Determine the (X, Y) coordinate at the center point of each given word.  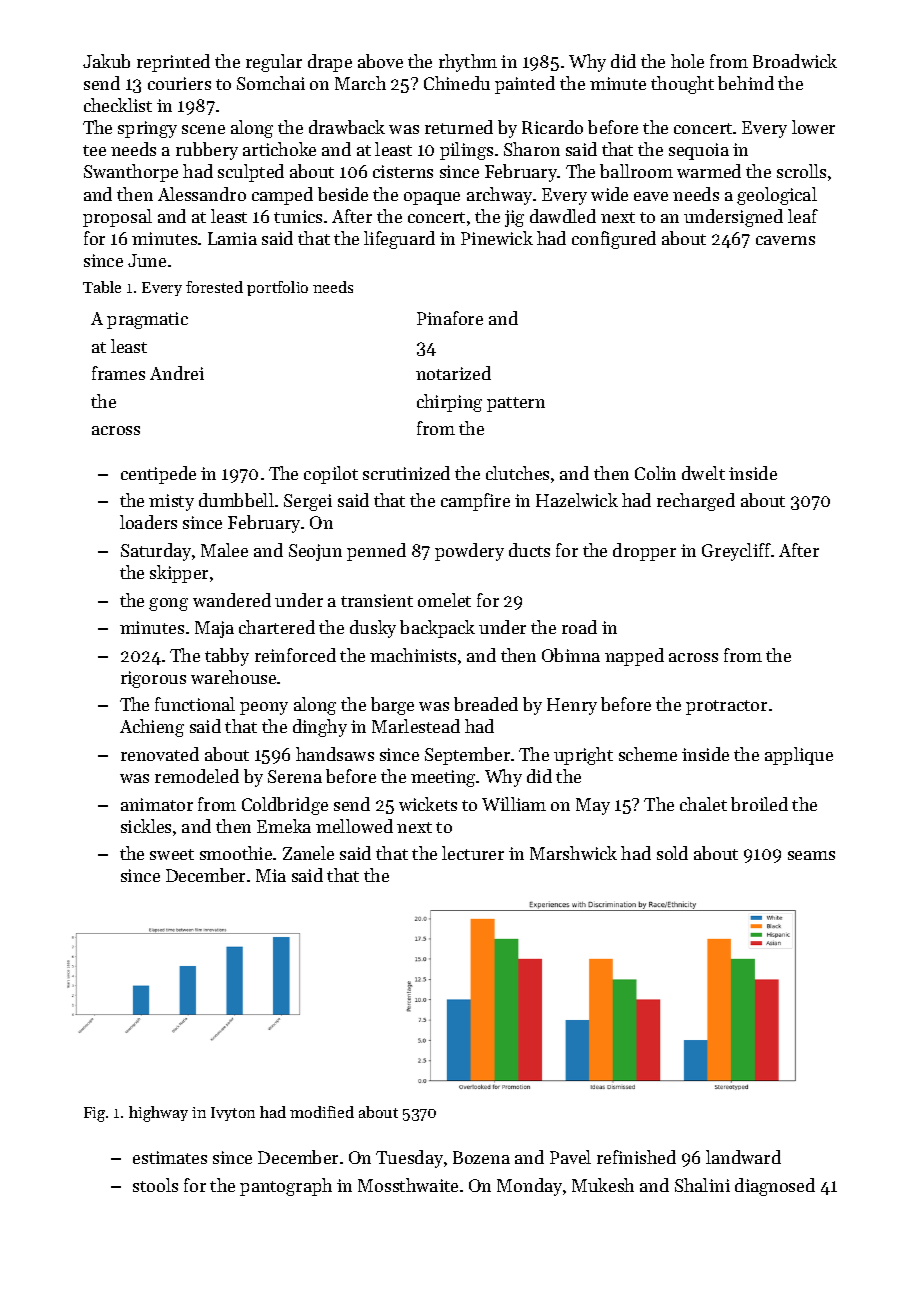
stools (155, 1185)
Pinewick (497, 238)
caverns (785, 240)
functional (195, 704)
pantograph (286, 1187)
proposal (117, 218)
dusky (373, 629)
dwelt (703, 473)
